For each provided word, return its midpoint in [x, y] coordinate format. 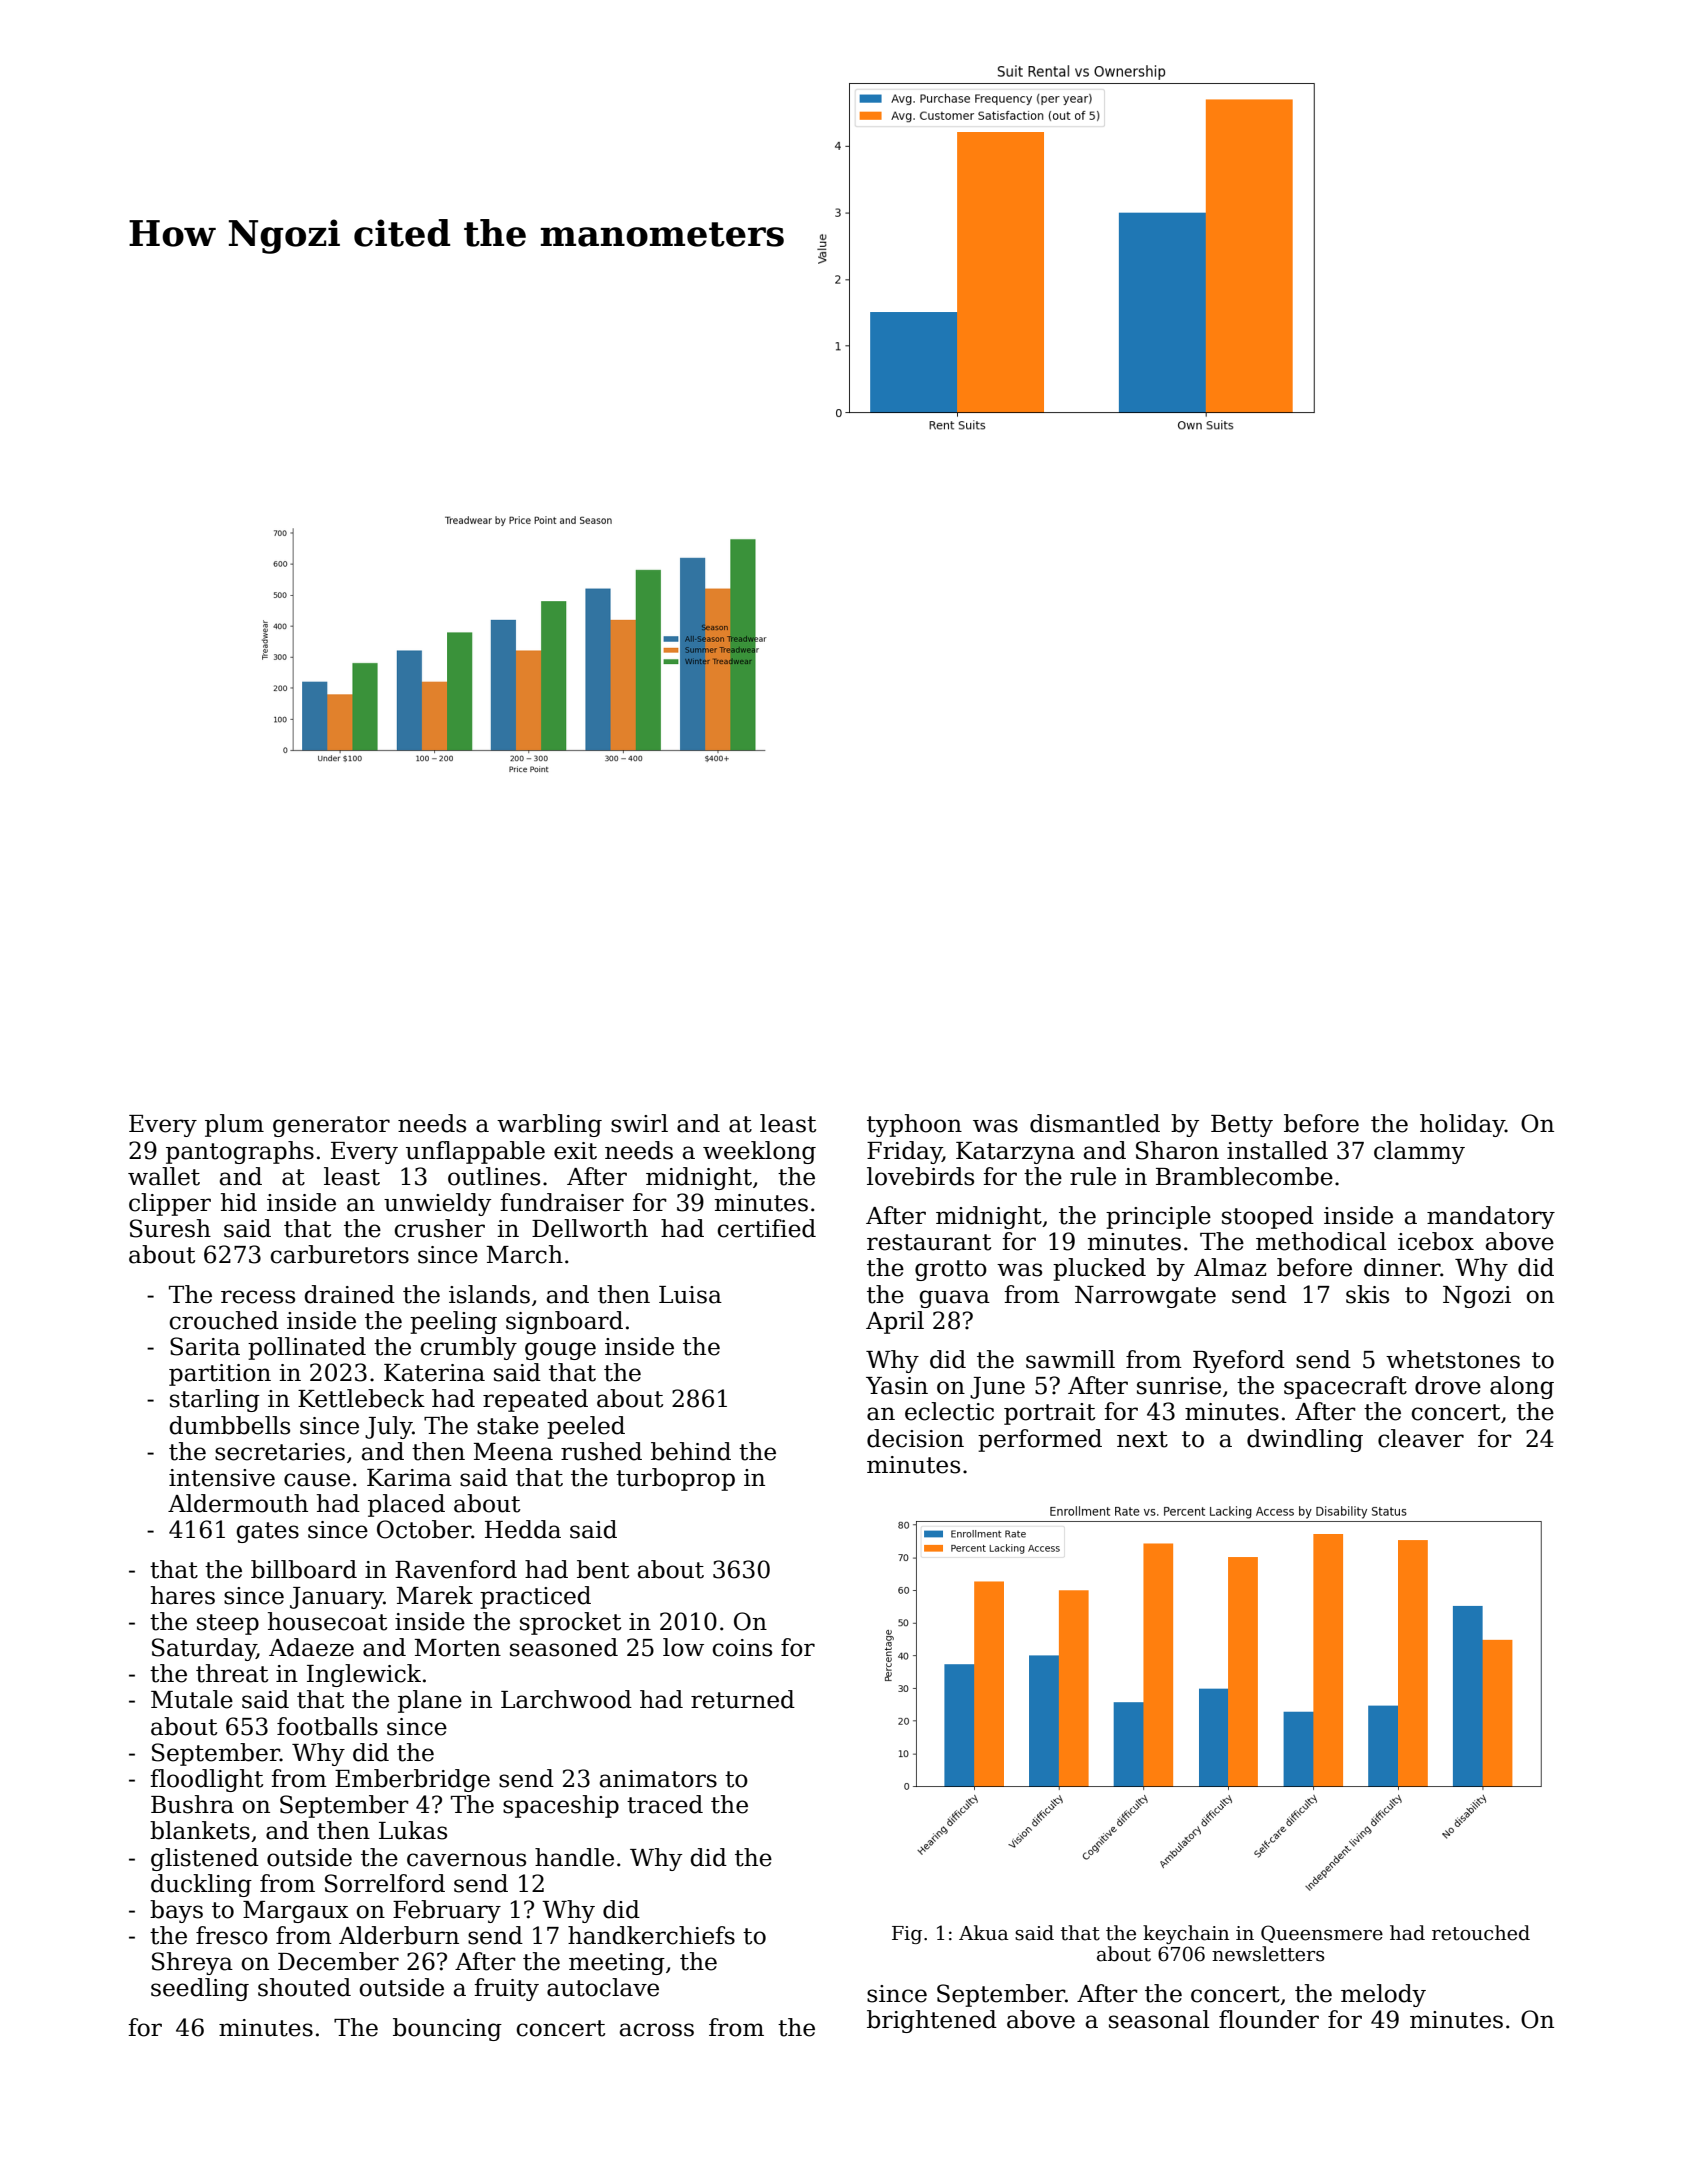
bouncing [447, 2029]
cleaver [1421, 1438]
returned [743, 1699]
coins [742, 1648]
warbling [549, 1125]
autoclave [603, 1987]
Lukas [413, 1830]
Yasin [897, 1386]
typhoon [914, 1125]
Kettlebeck [361, 1398]
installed [1277, 1150]
